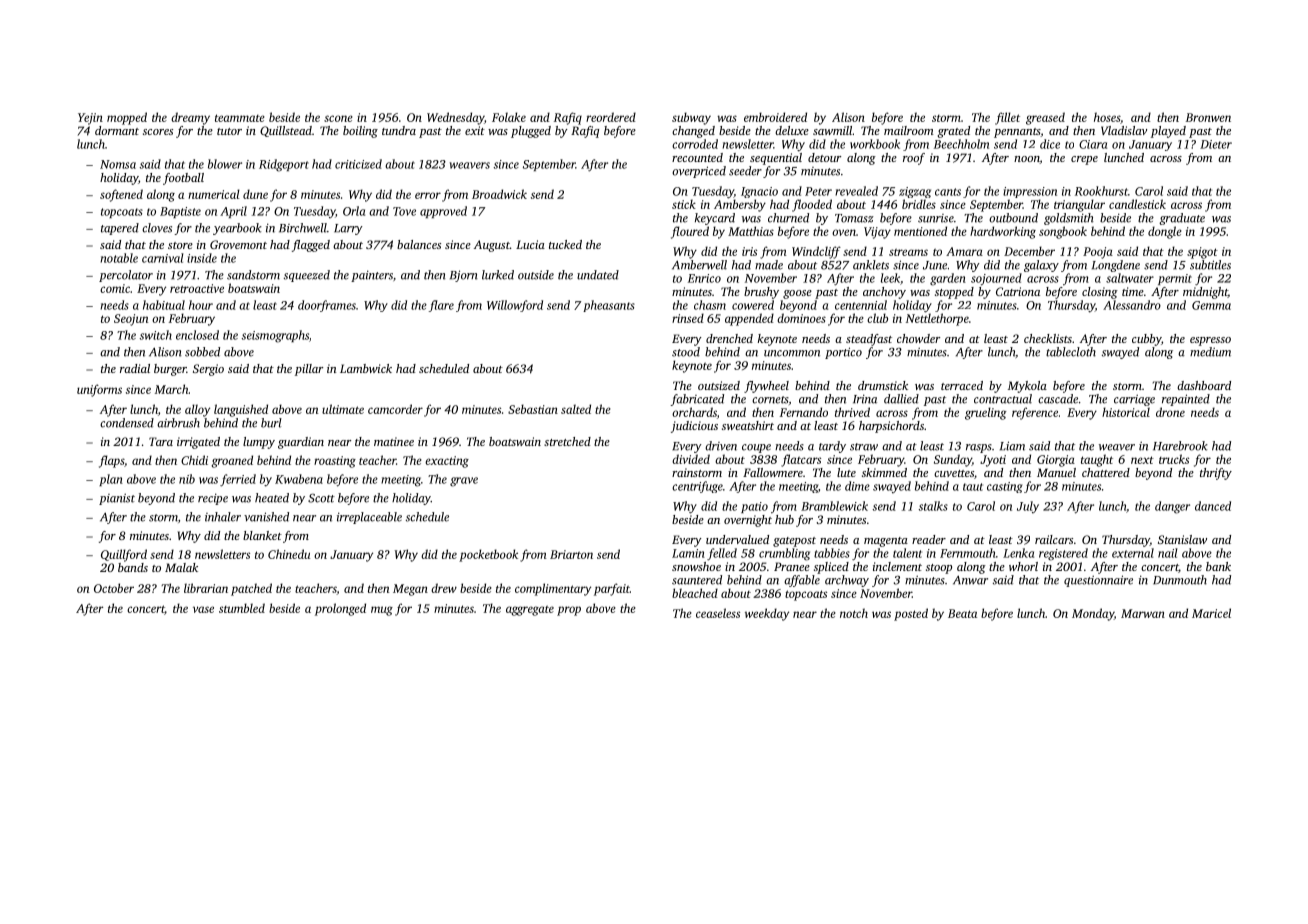 This screenshot has height=924, width=1308. What do you see at coordinates (255, 194) in the screenshot?
I see `dune` at bounding box center [255, 194].
